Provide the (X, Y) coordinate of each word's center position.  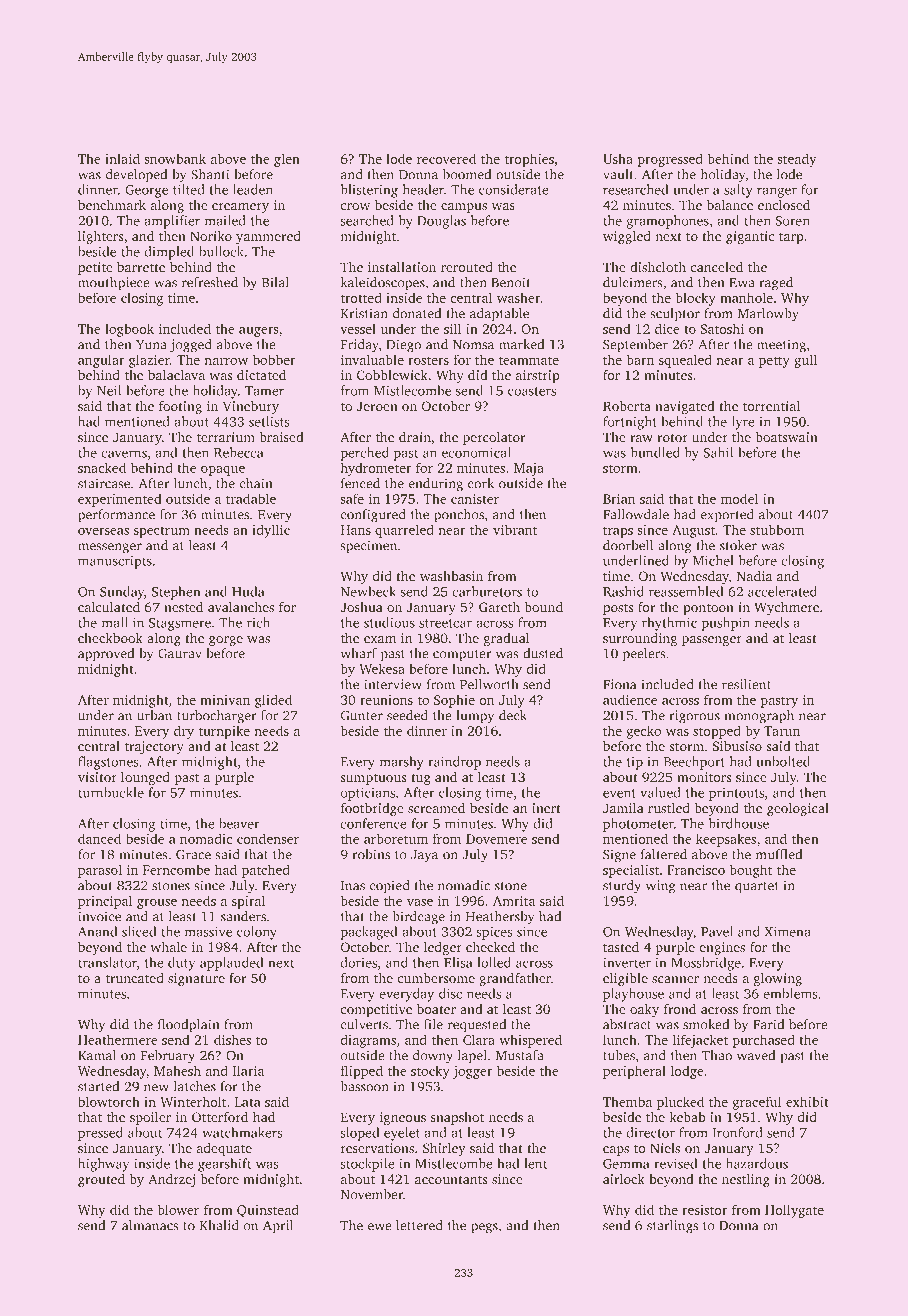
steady (797, 160)
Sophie (454, 701)
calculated (109, 607)
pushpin (726, 624)
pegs (484, 1228)
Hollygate (794, 1211)
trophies (529, 160)
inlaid (122, 158)
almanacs (150, 1225)
